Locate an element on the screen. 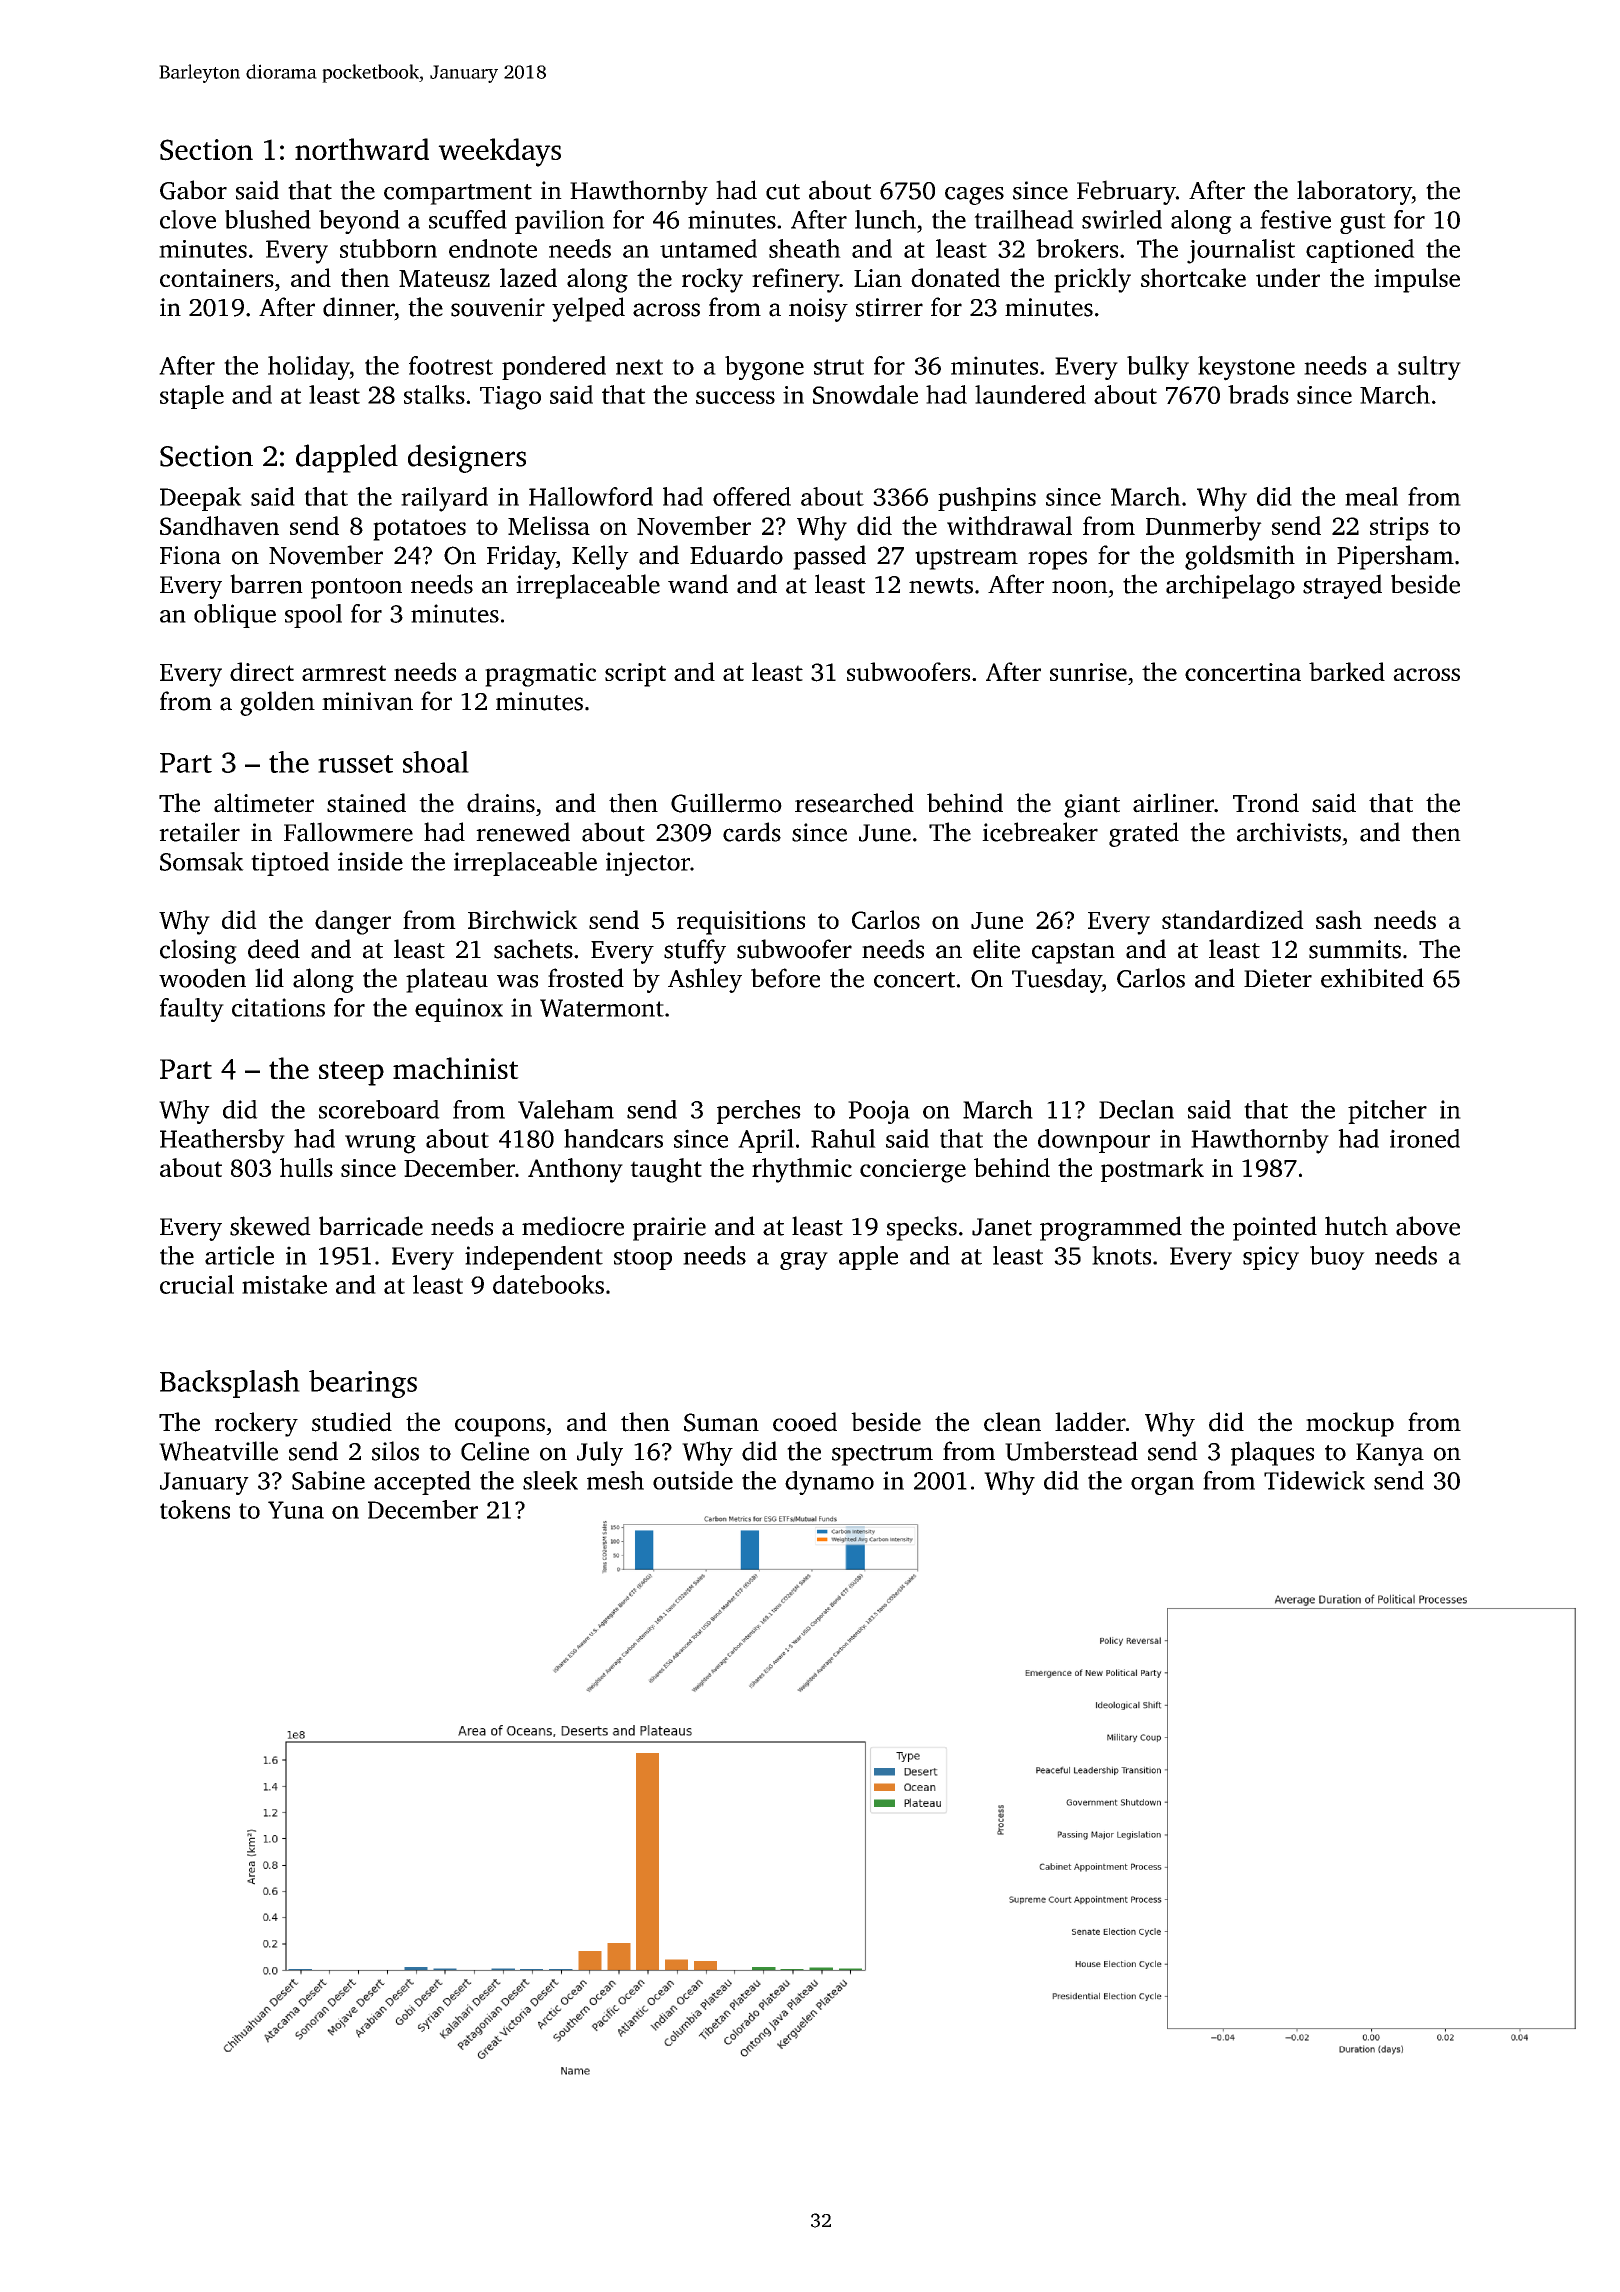  machinist is located at coordinates (456, 1068).
